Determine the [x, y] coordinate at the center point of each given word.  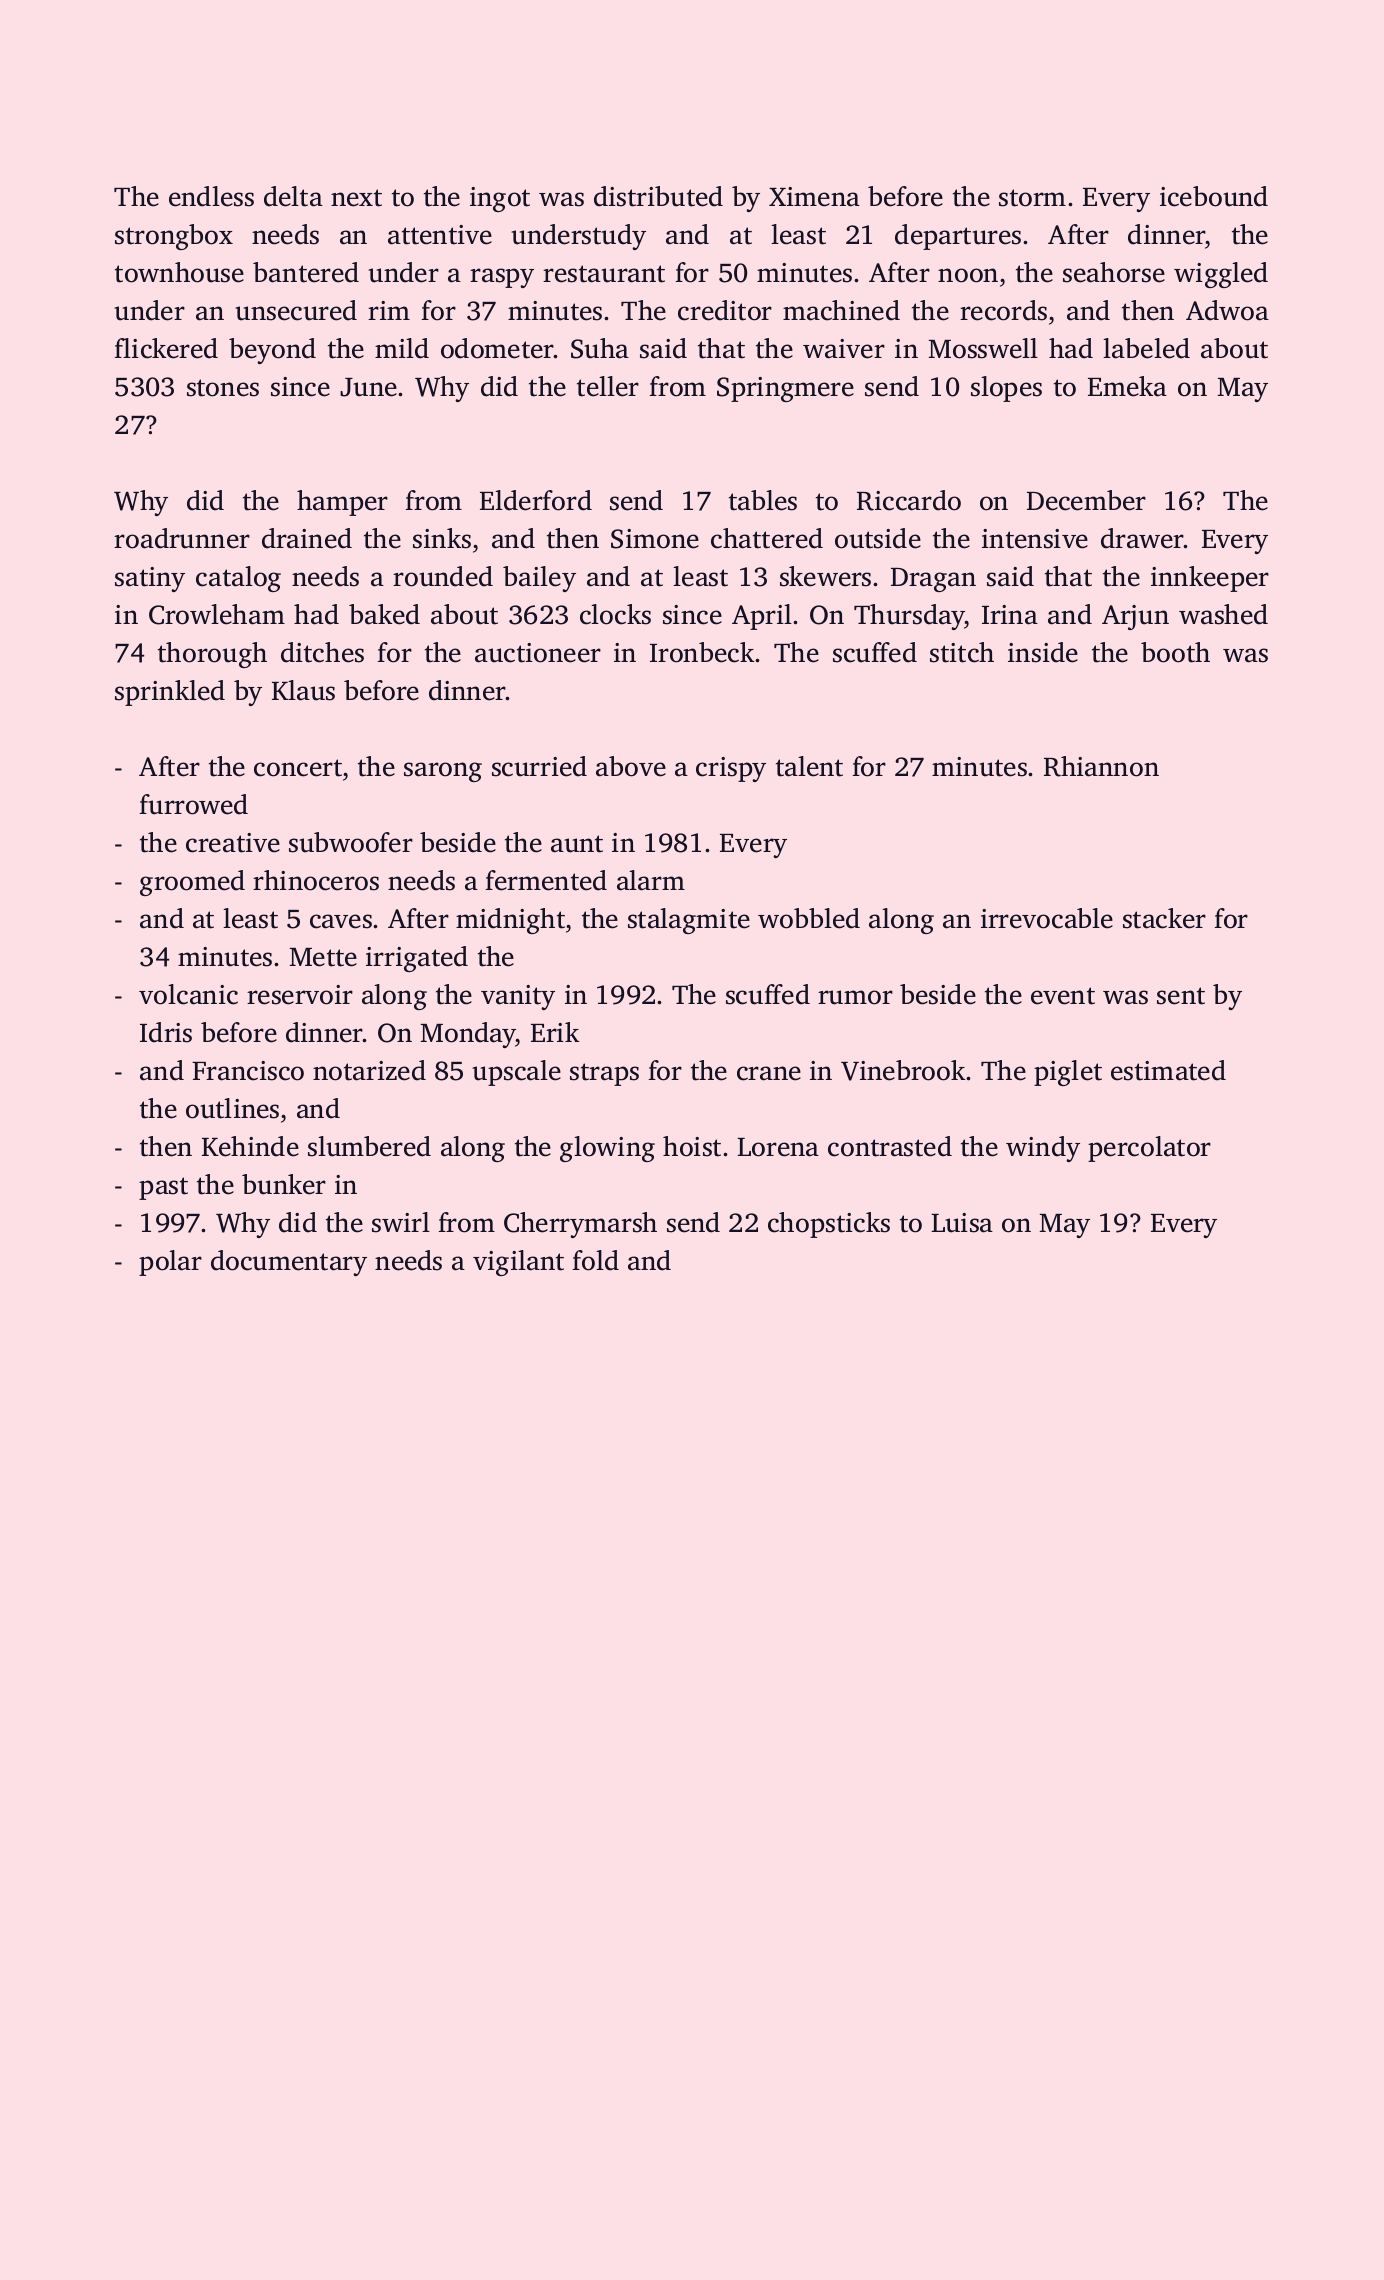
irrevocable [1047, 918]
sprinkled [170, 693]
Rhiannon [1101, 766]
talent [809, 766]
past [163, 1188]
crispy [731, 769]
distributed [658, 196]
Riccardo [909, 500]
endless [211, 196]
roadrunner [182, 538]
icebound [1214, 196]
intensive [1035, 539]
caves [341, 921]
